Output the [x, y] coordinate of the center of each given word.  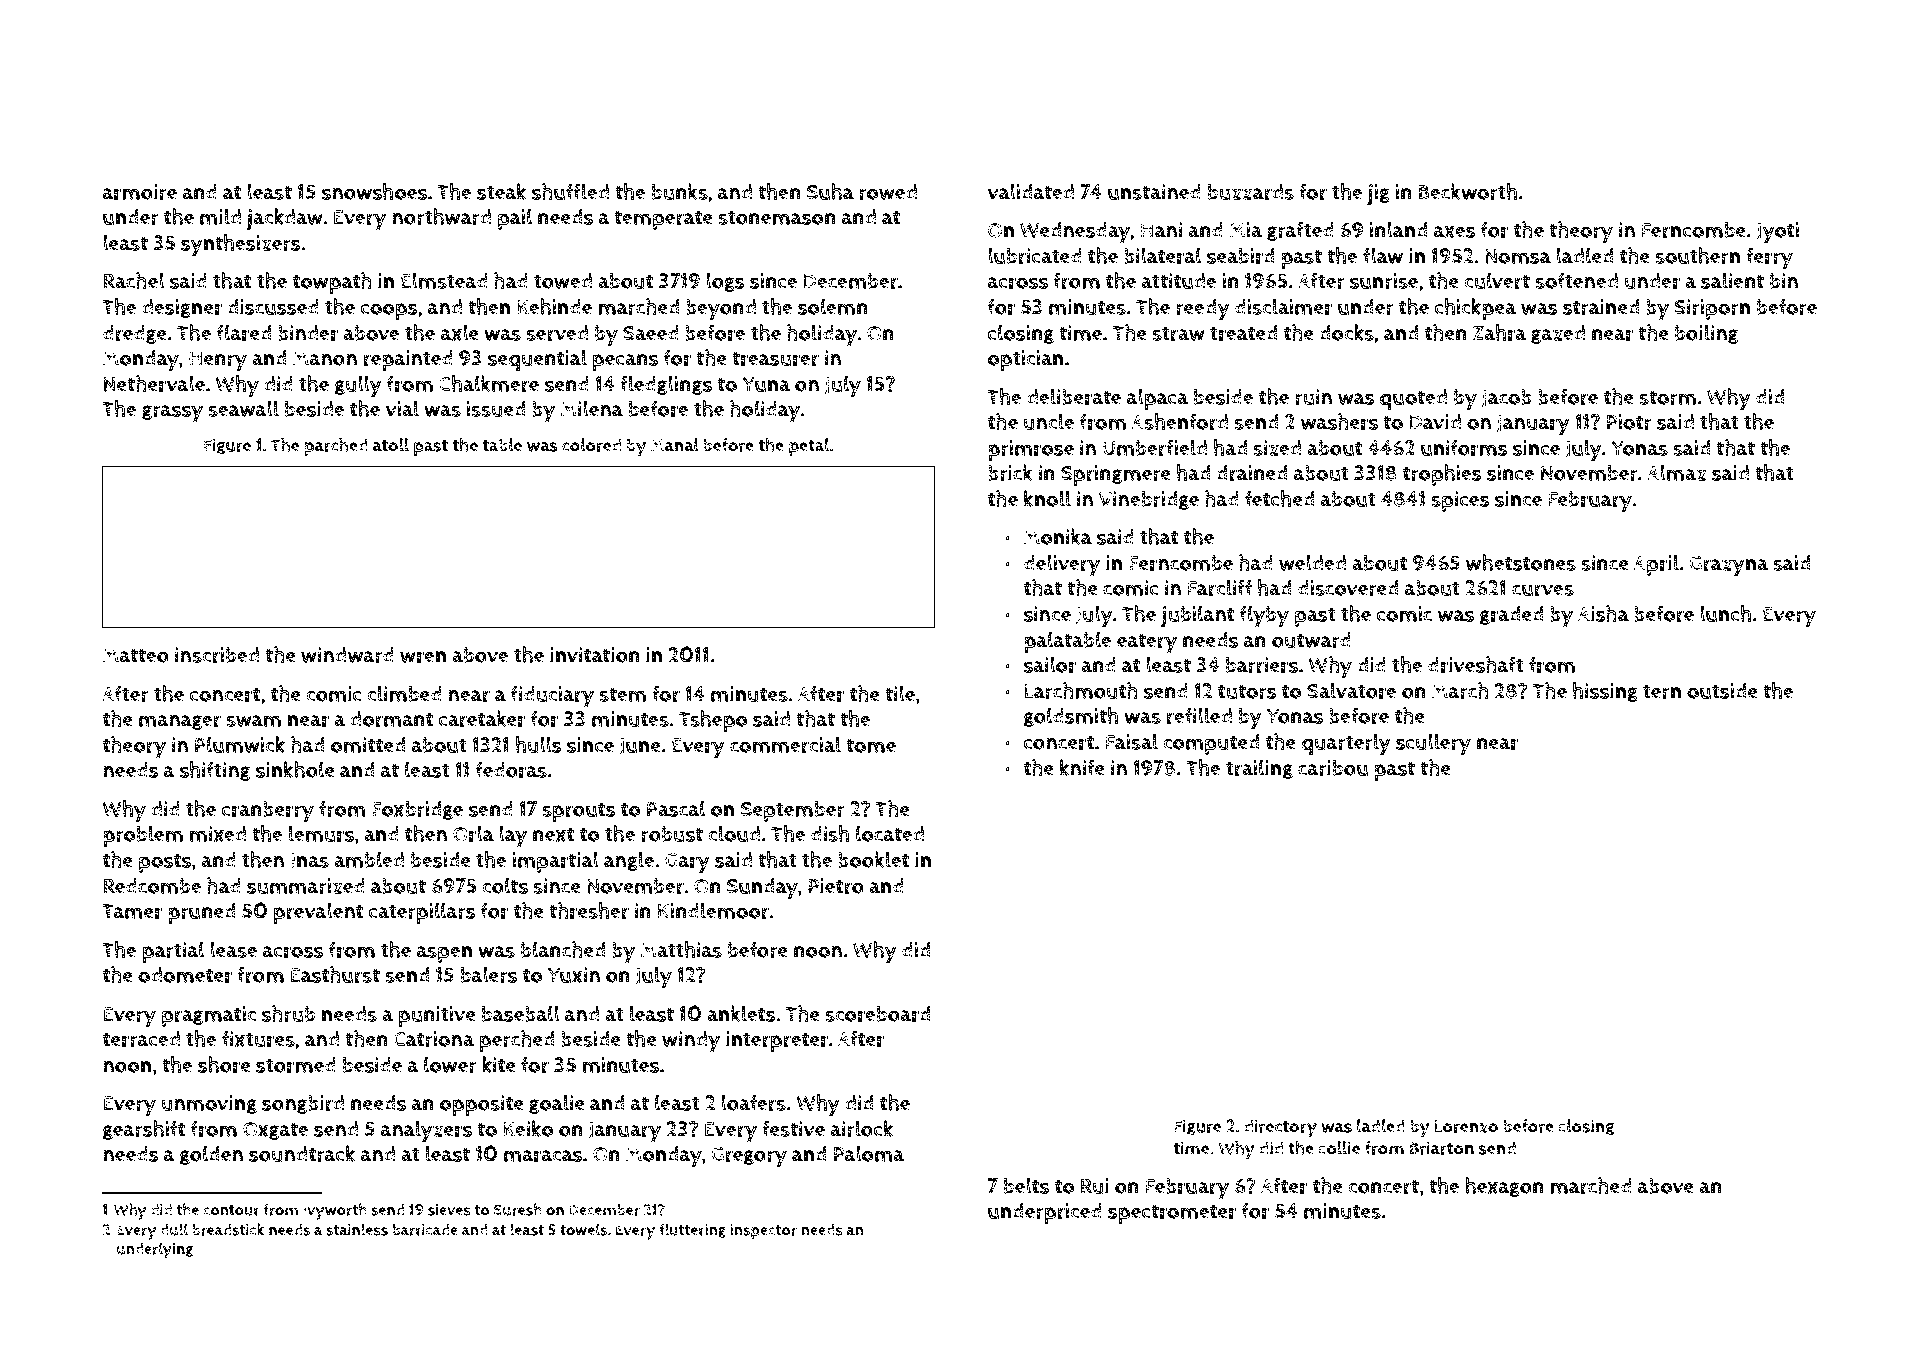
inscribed [217, 655]
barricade [425, 1230]
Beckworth [1467, 191]
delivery [1062, 565]
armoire [140, 192]
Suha [830, 191]
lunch [1725, 613]
